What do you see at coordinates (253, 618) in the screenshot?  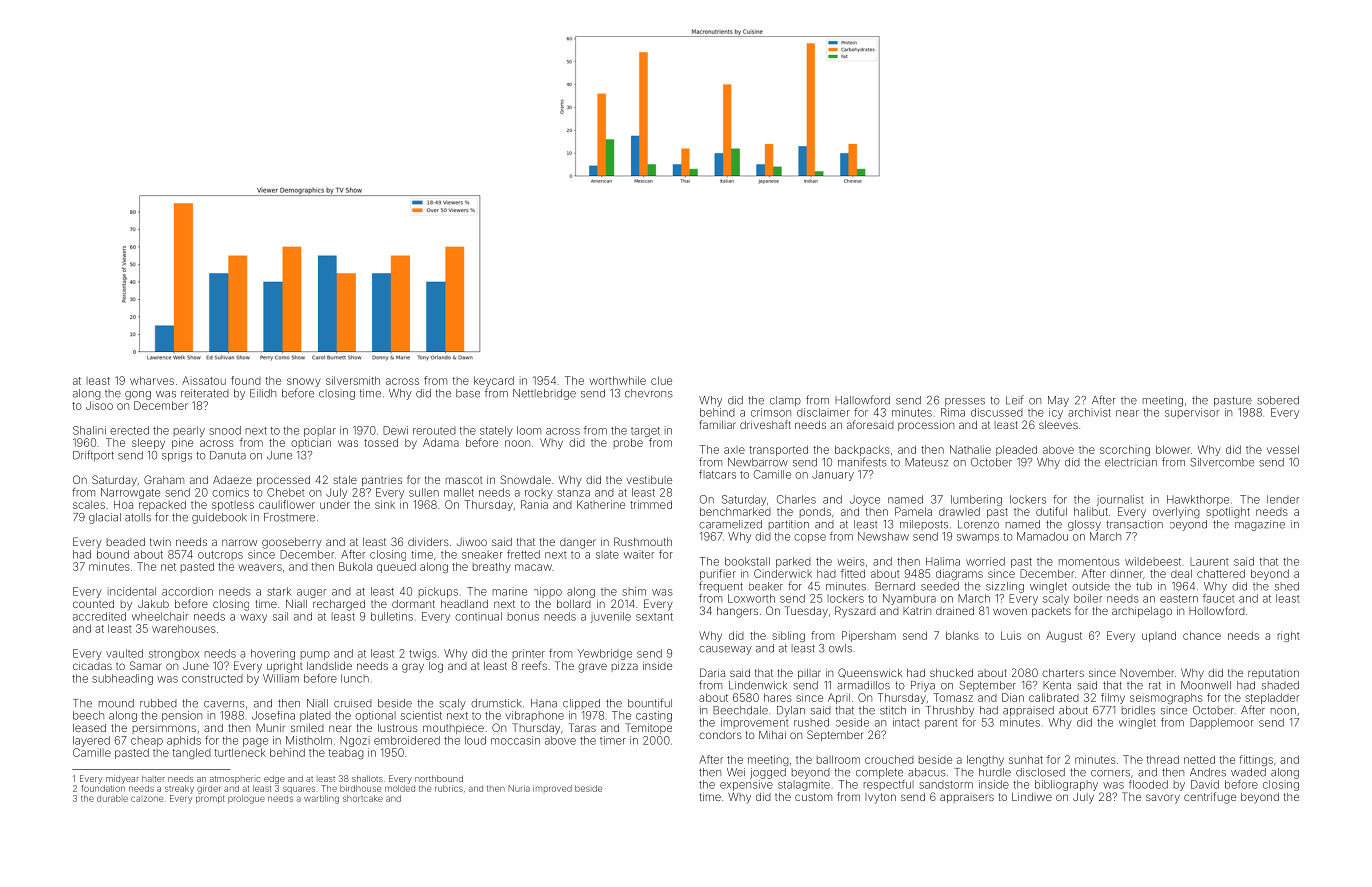 I see `waxy` at bounding box center [253, 618].
